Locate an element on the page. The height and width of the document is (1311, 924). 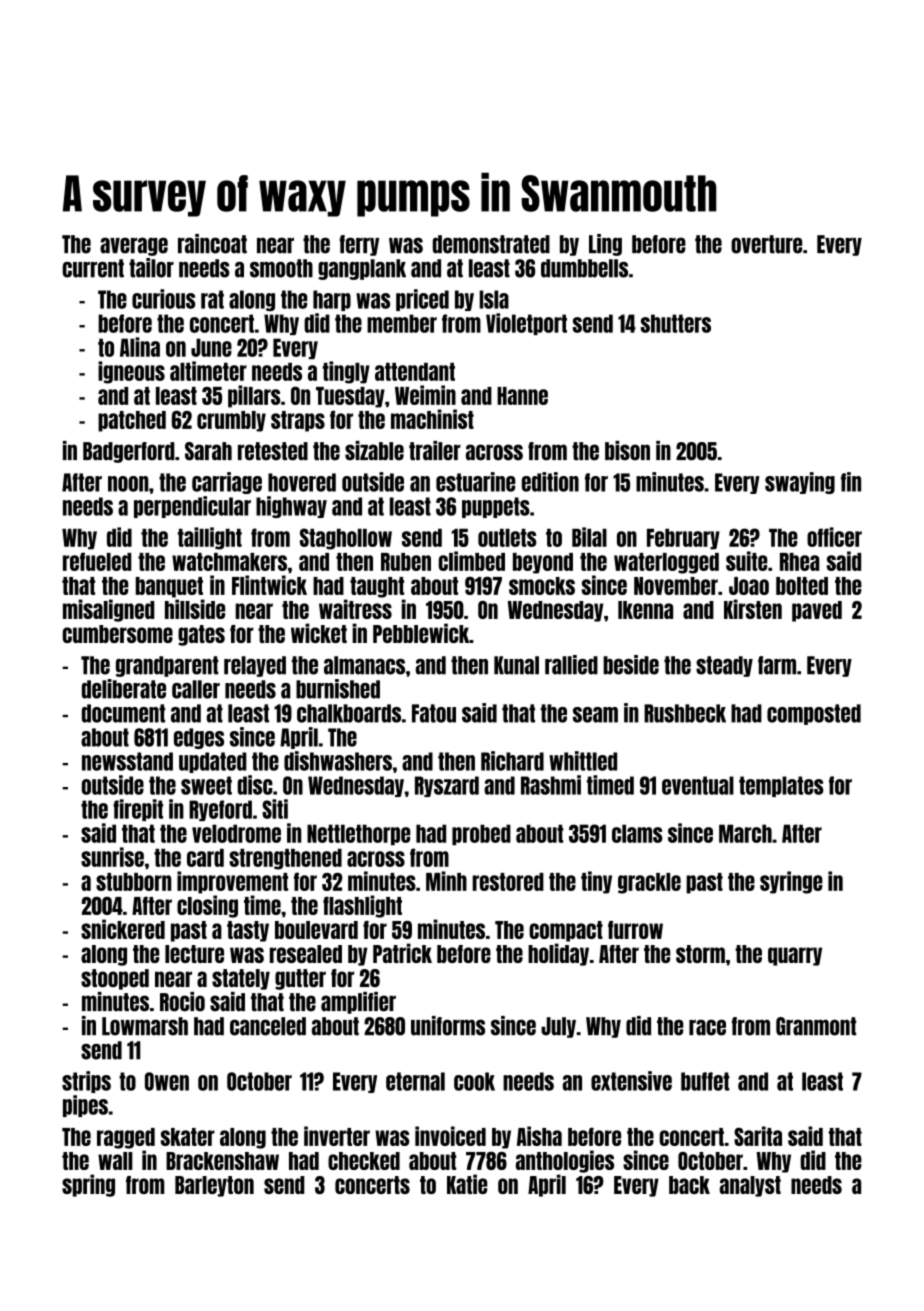
spring is located at coordinates (88, 1185).
